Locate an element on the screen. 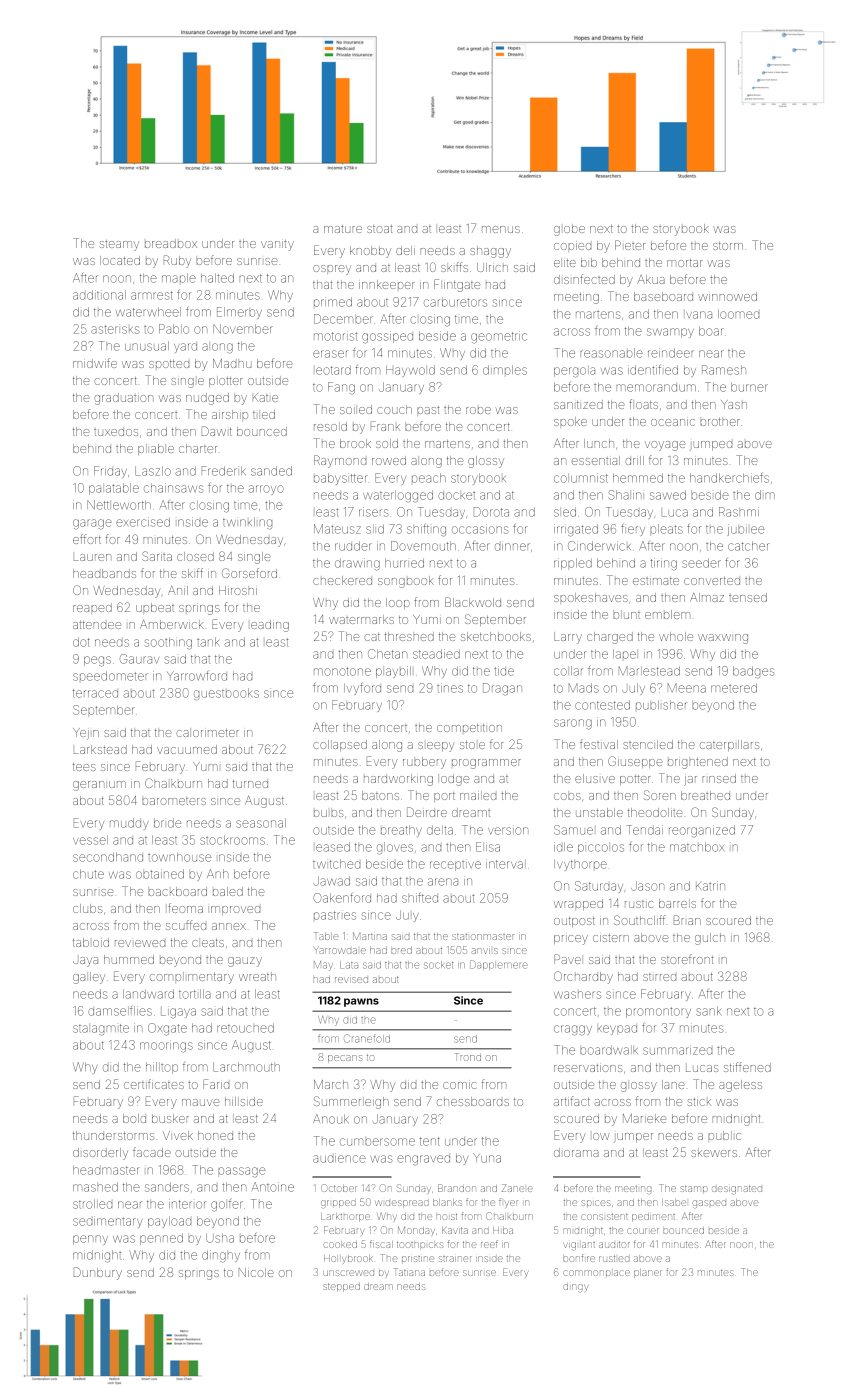 This screenshot has width=849, height=1400. calorimeter is located at coordinates (207, 733).
